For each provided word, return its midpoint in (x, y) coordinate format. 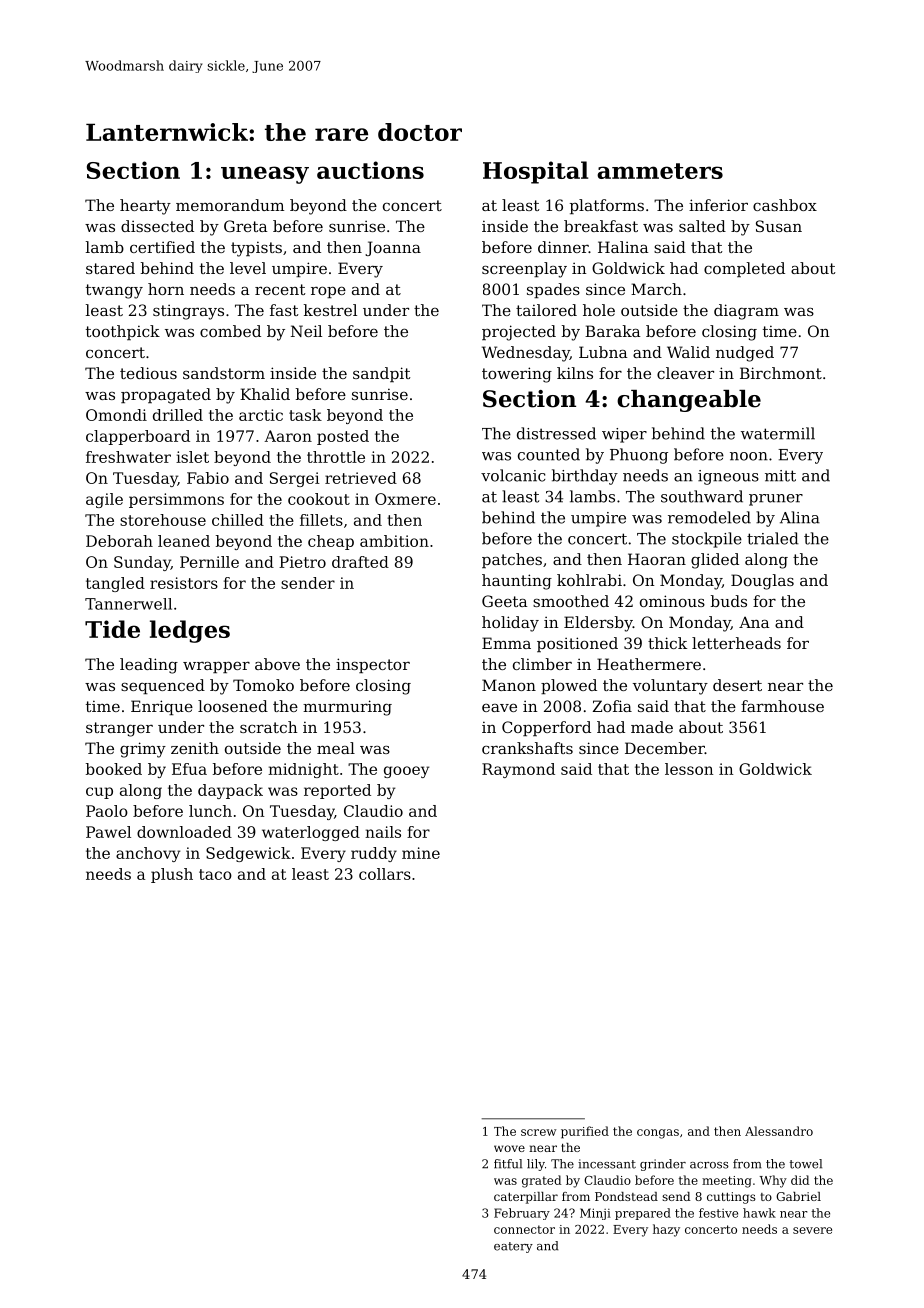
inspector (373, 665)
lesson (689, 769)
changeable (689, 401)
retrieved (361, 478)
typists (256, 249)
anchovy (148, 854)
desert (737, 685)
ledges (190, 631)
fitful (508, 1164)
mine (421, 853)
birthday (585, 477)
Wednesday (526, 354)
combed (230, 331)
